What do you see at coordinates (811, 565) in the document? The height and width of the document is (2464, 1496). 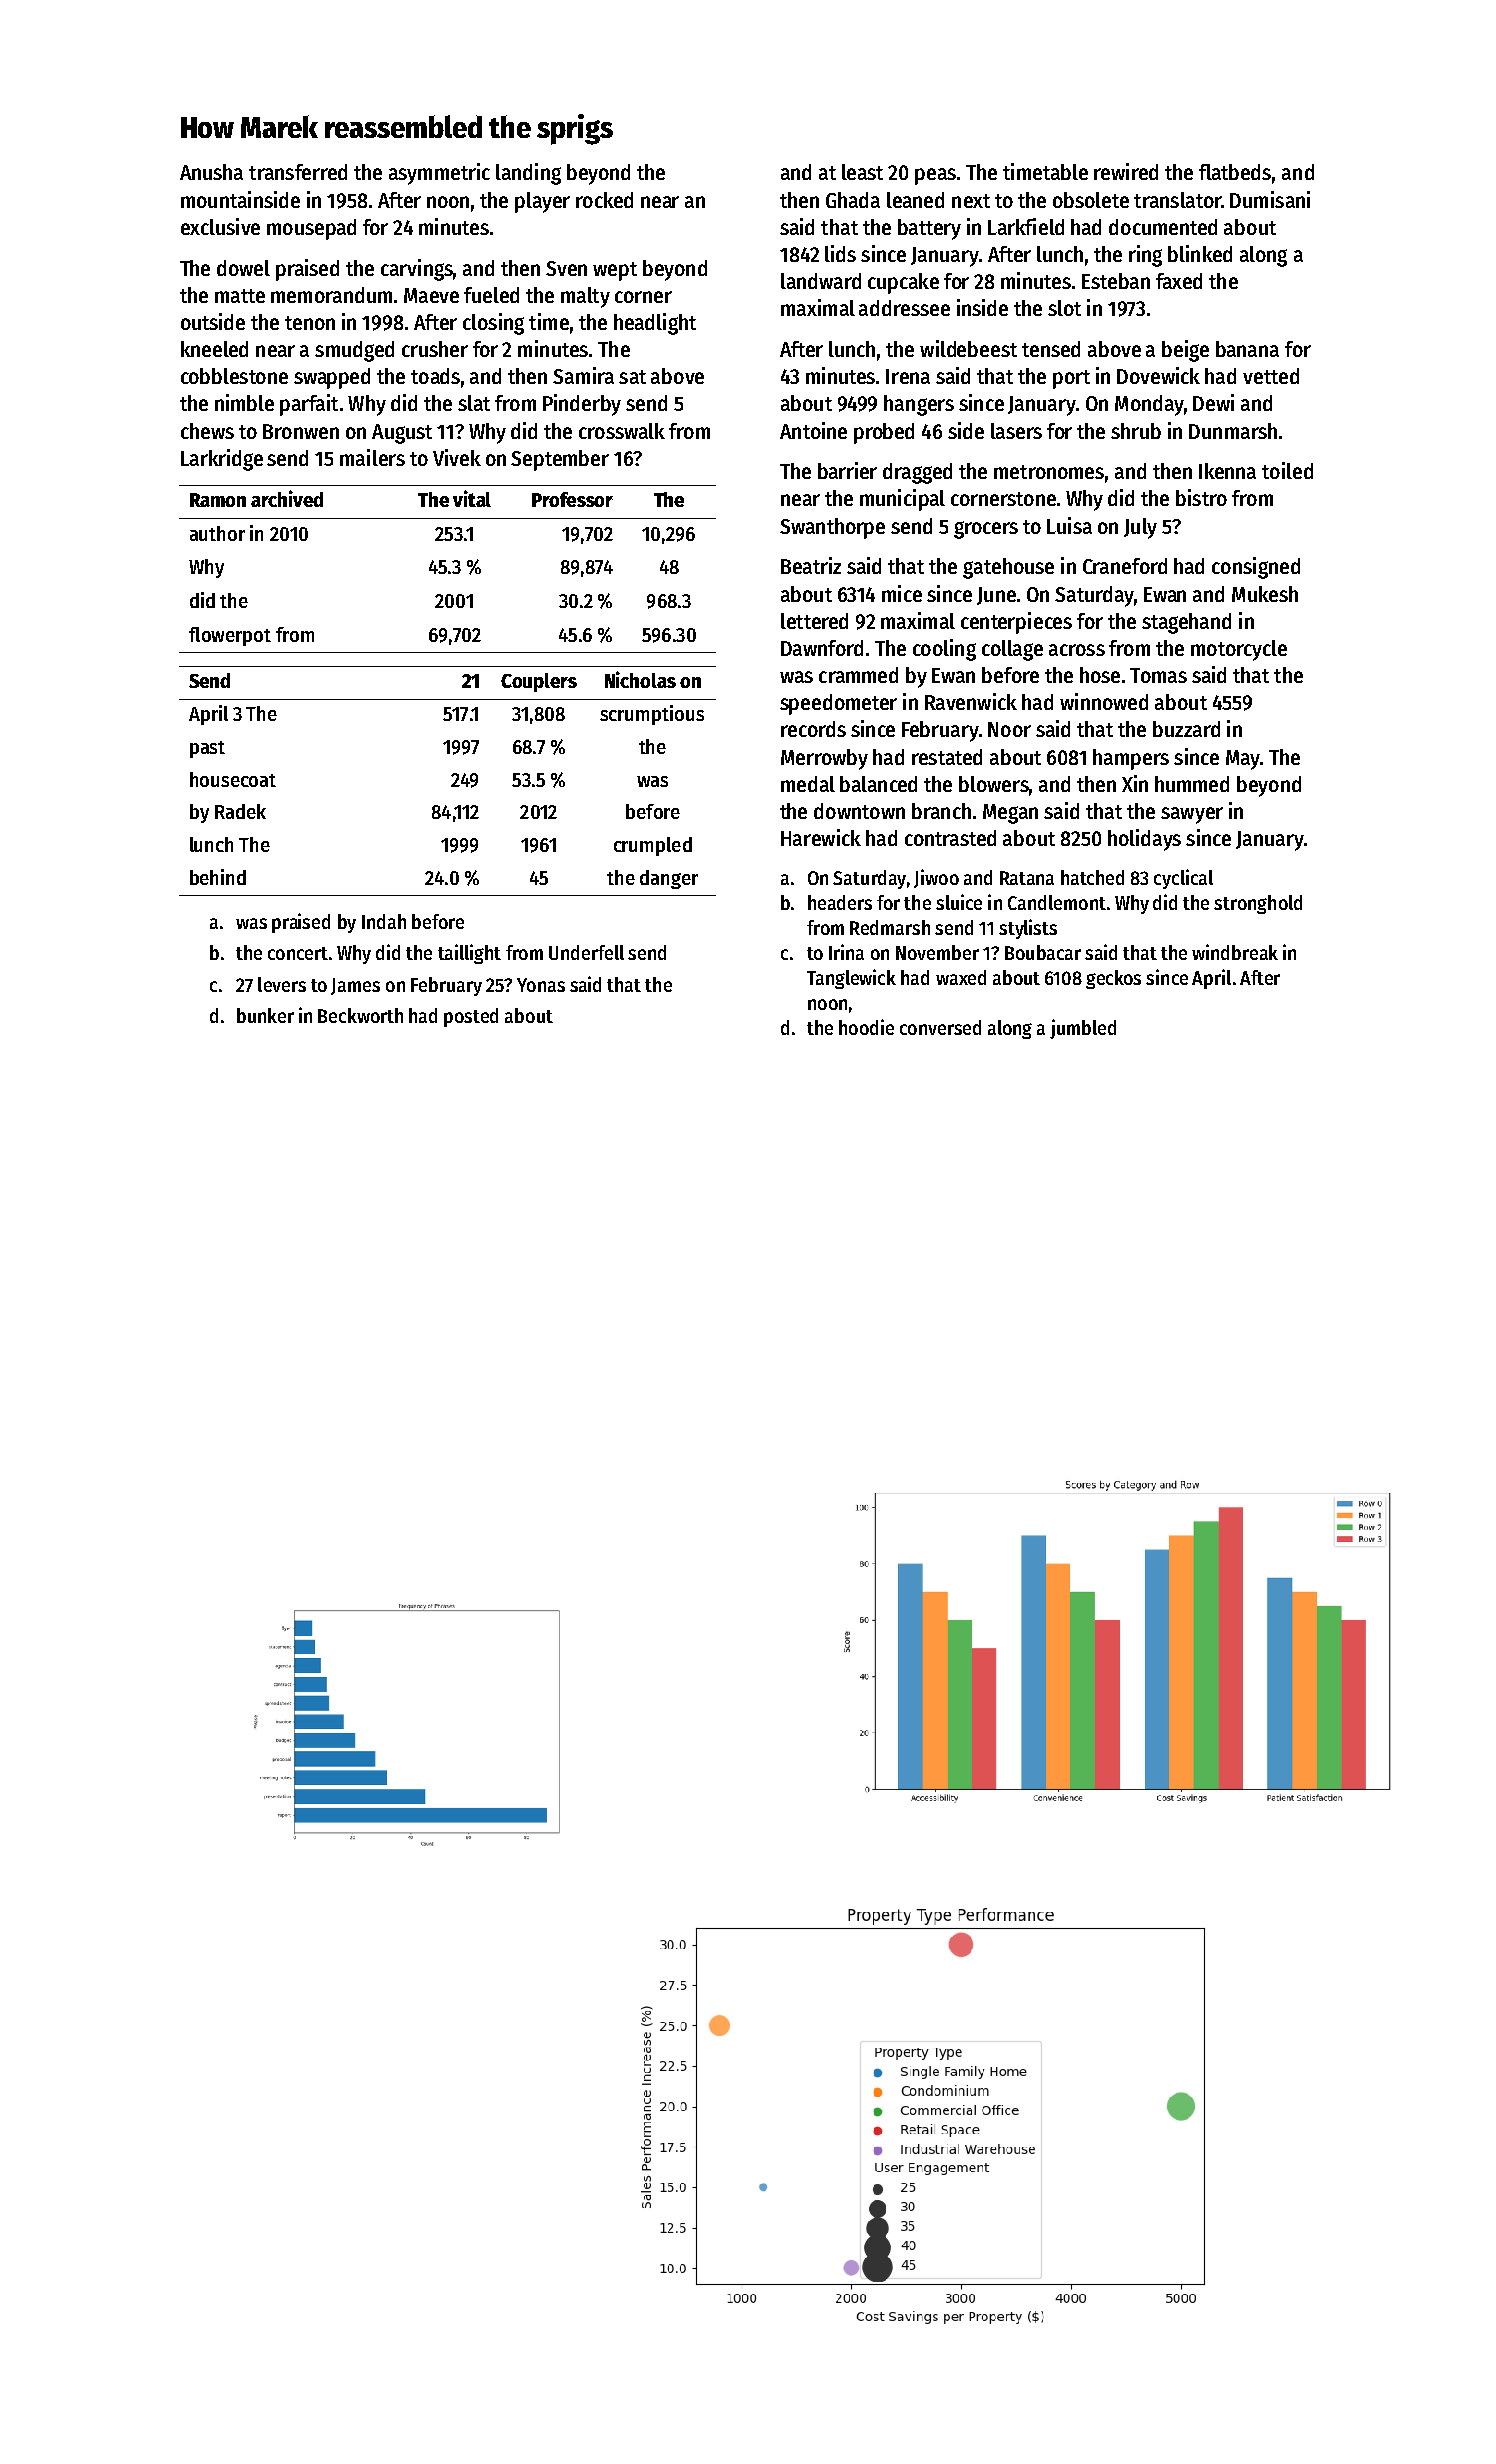 I see `Beatriz` at bounding box center [811, 565].
